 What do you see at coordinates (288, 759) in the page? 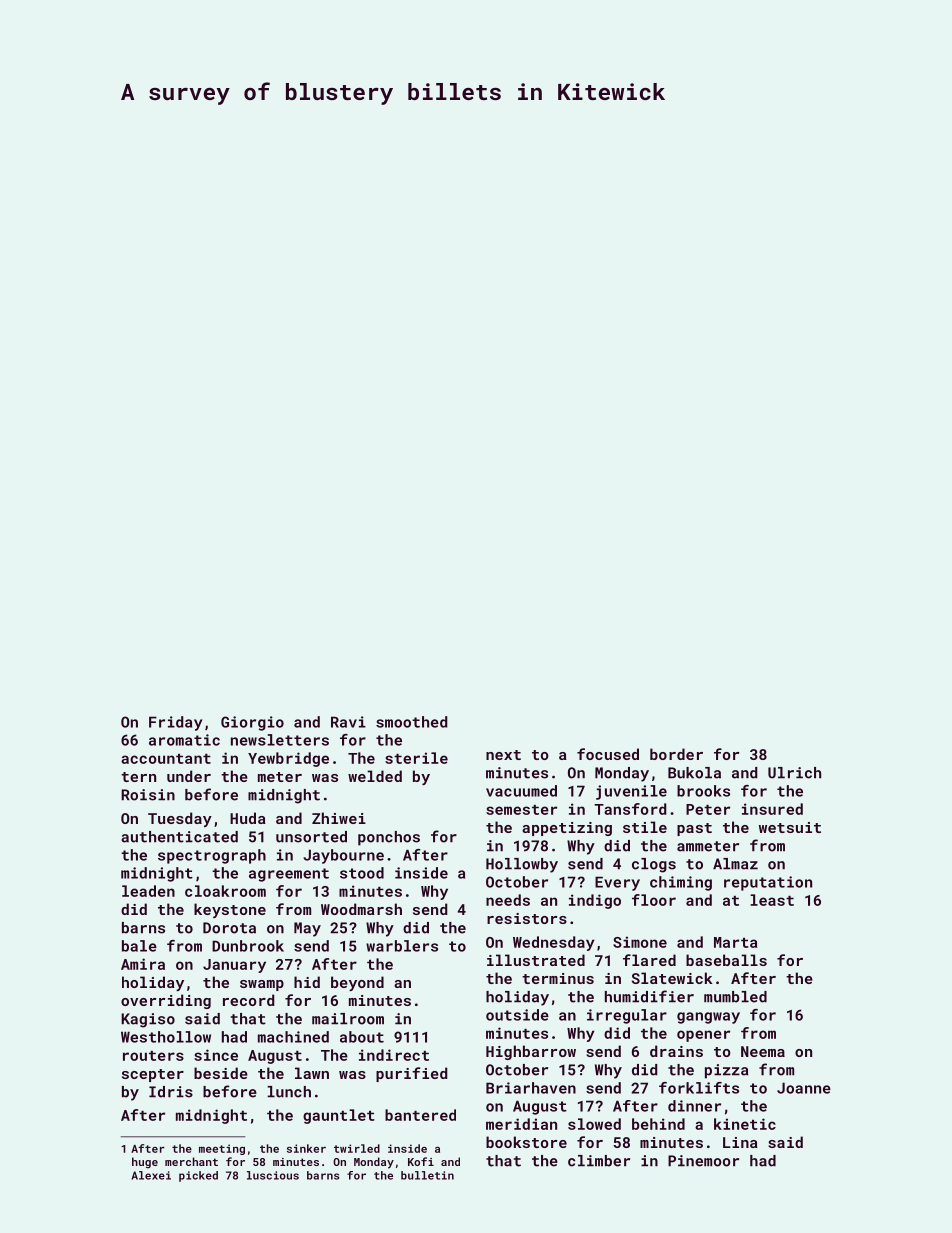
I see `Yewbridge` at bounding box center [288, 759].
